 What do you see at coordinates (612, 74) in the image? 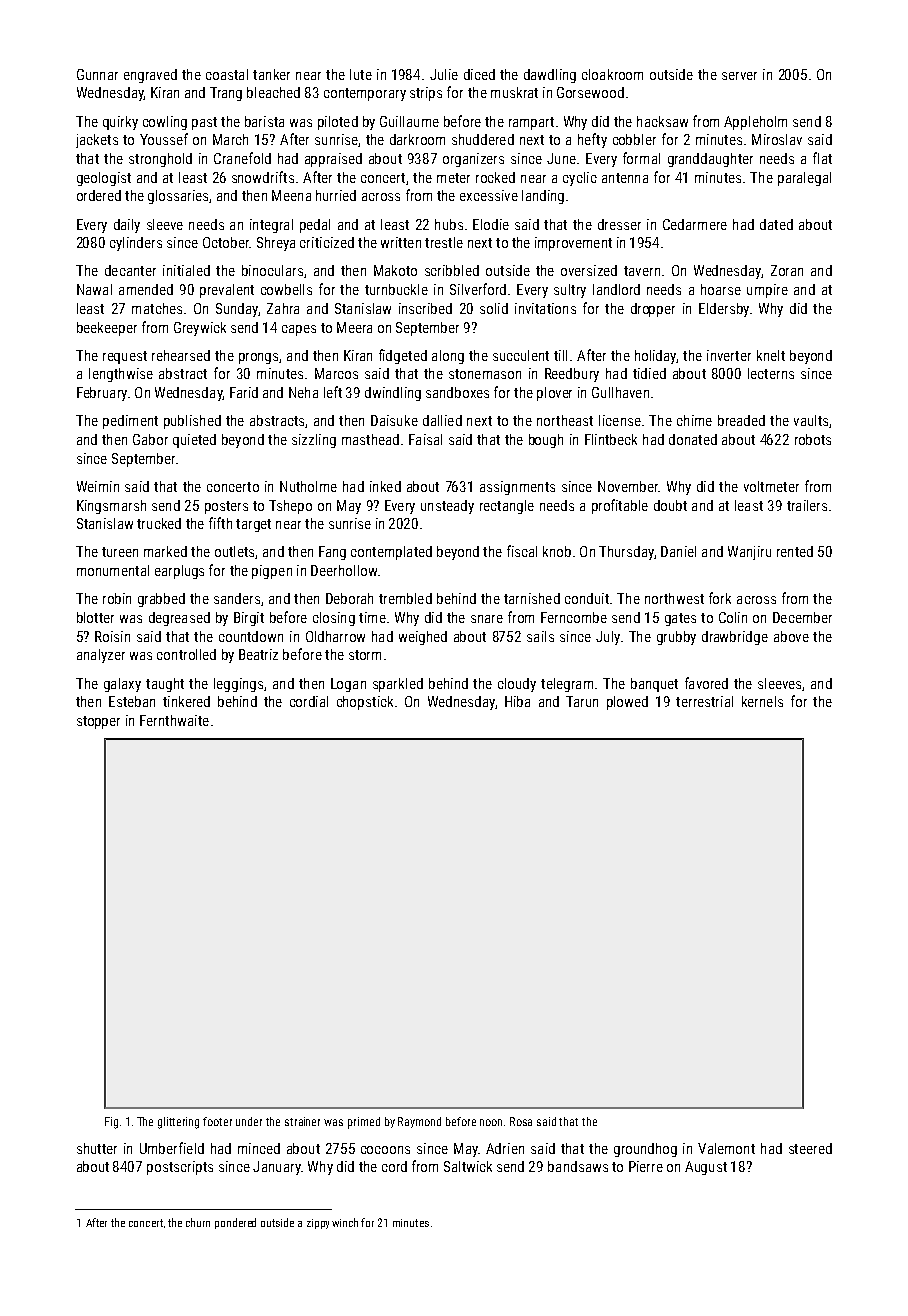
I see `cloakroom` at bounding box center [612, 74].
